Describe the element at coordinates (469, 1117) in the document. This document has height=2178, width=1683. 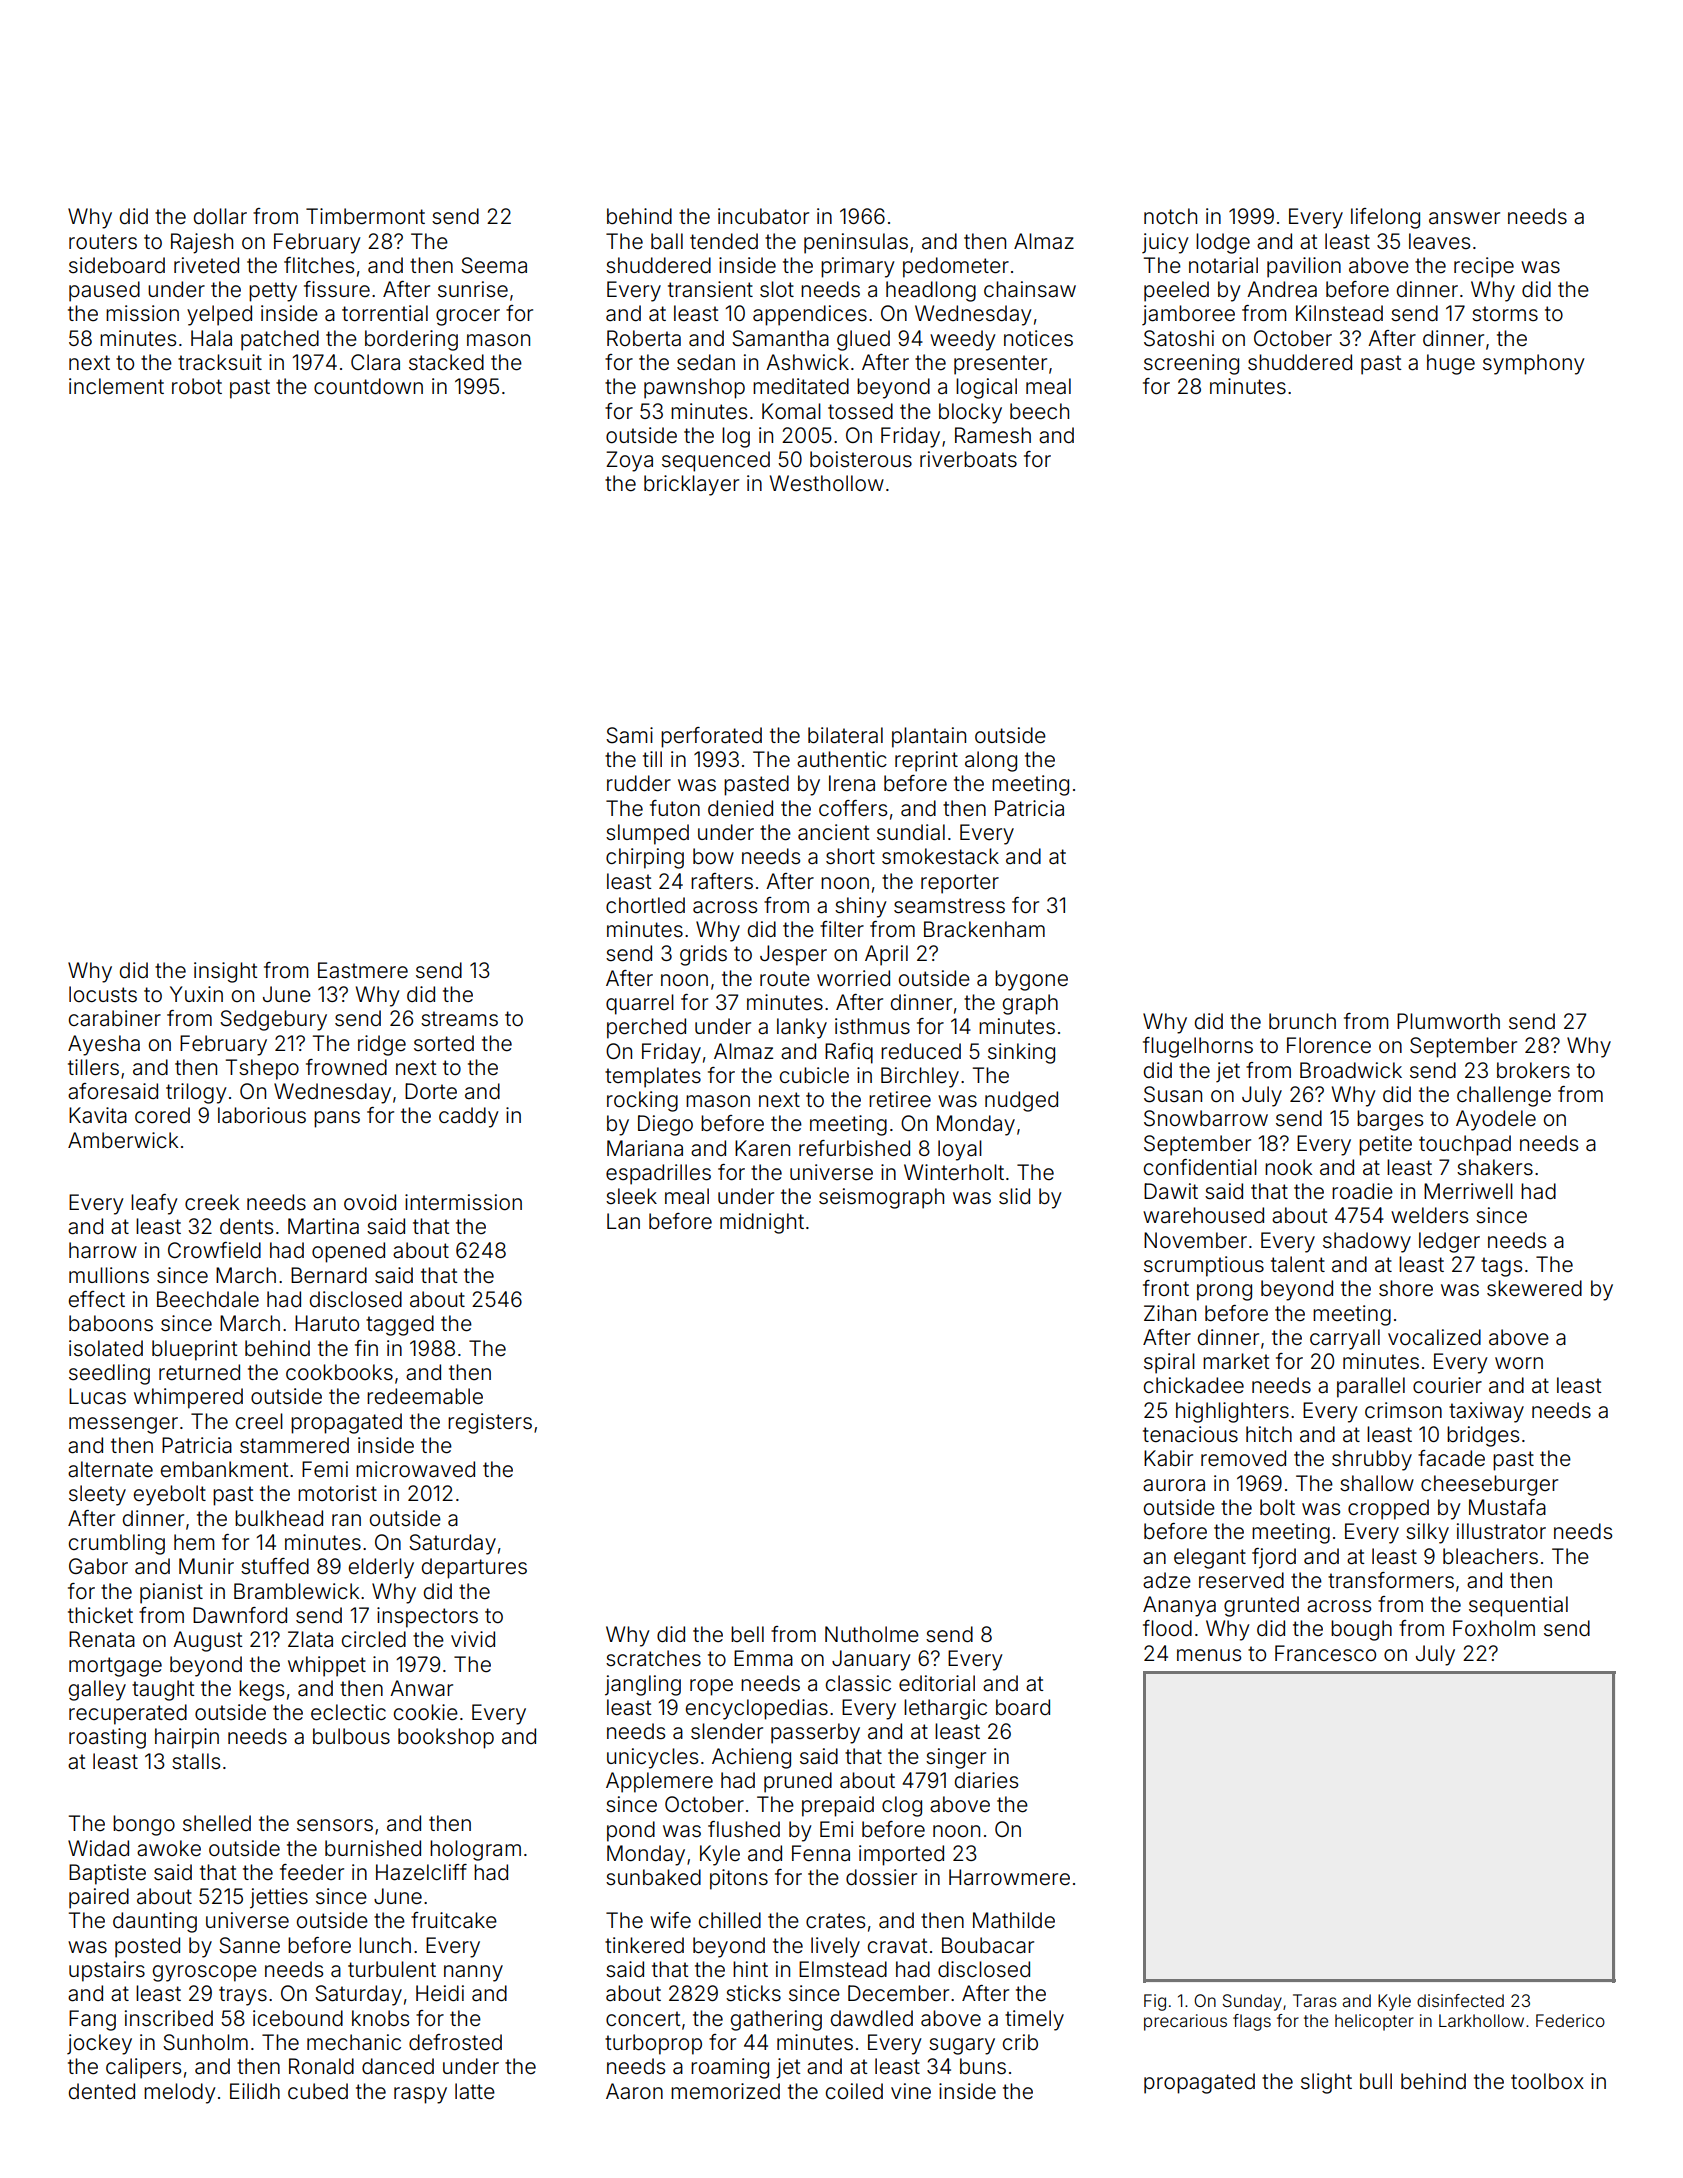
I see `caddy` at that location.
